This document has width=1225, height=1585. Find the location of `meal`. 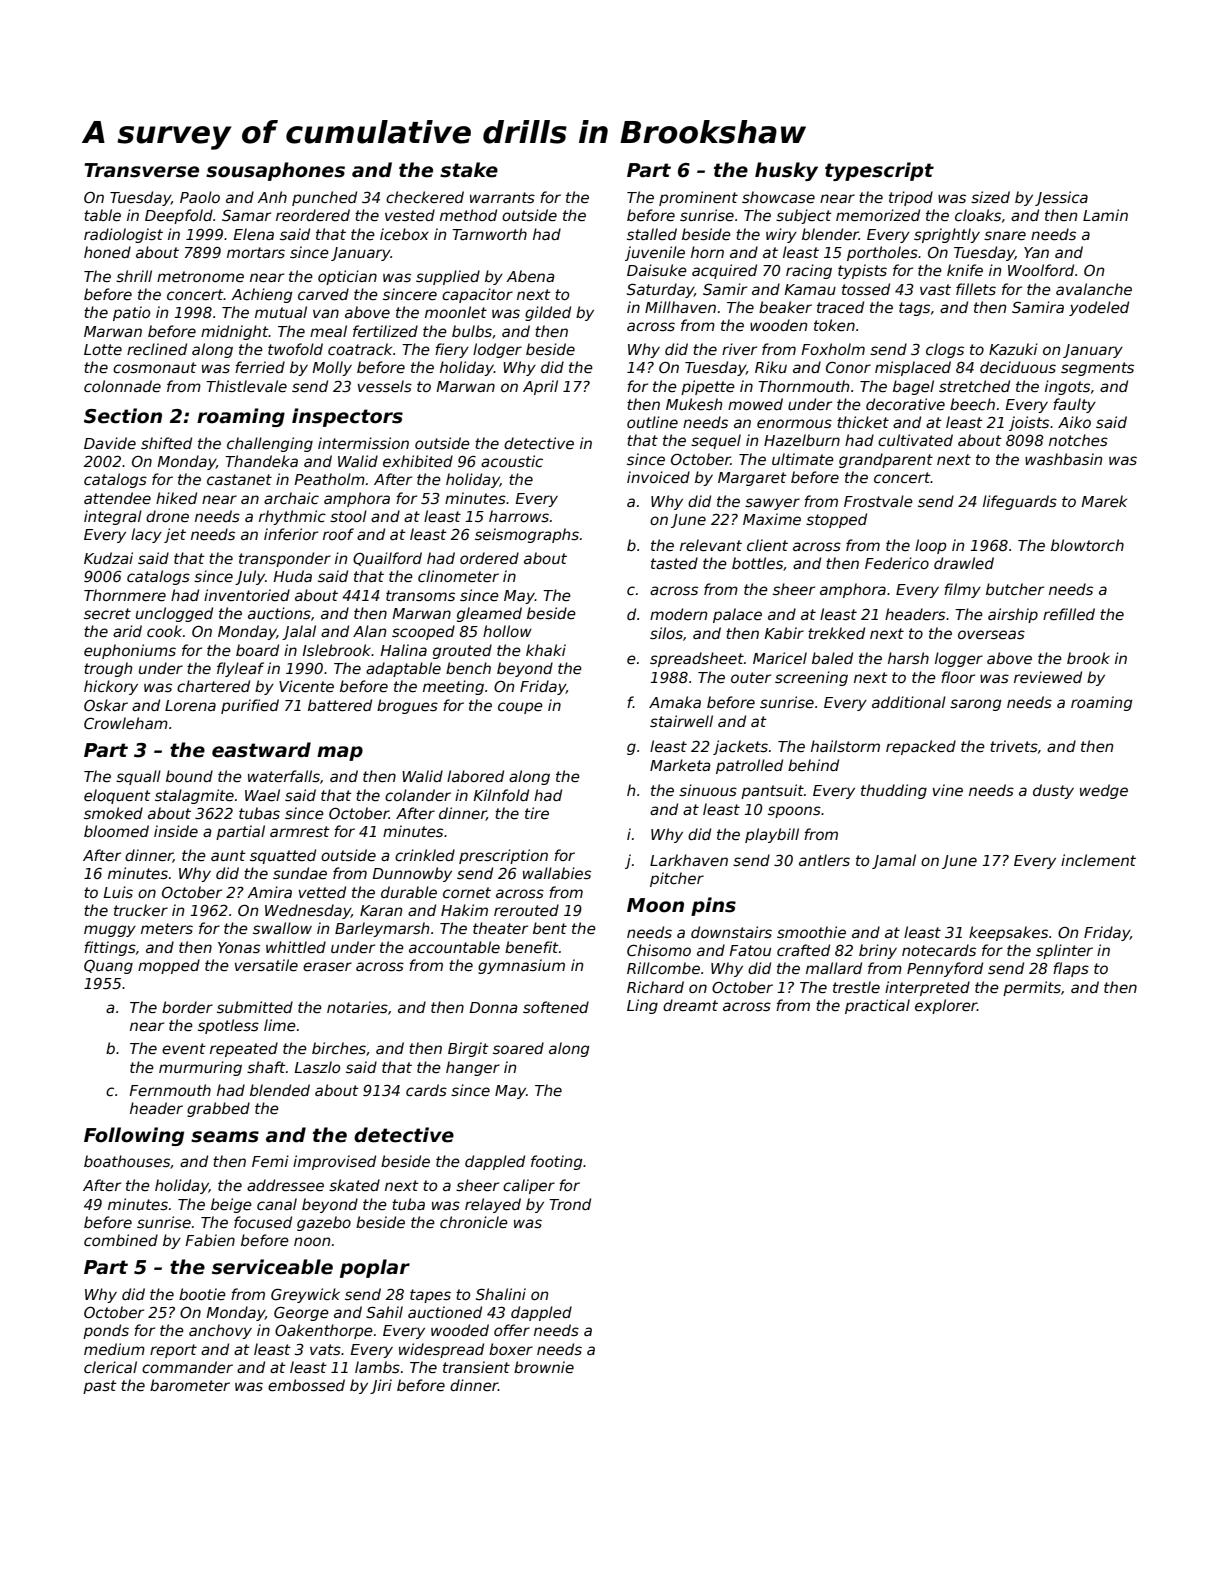

meal is located at coordinates (328, 331).
